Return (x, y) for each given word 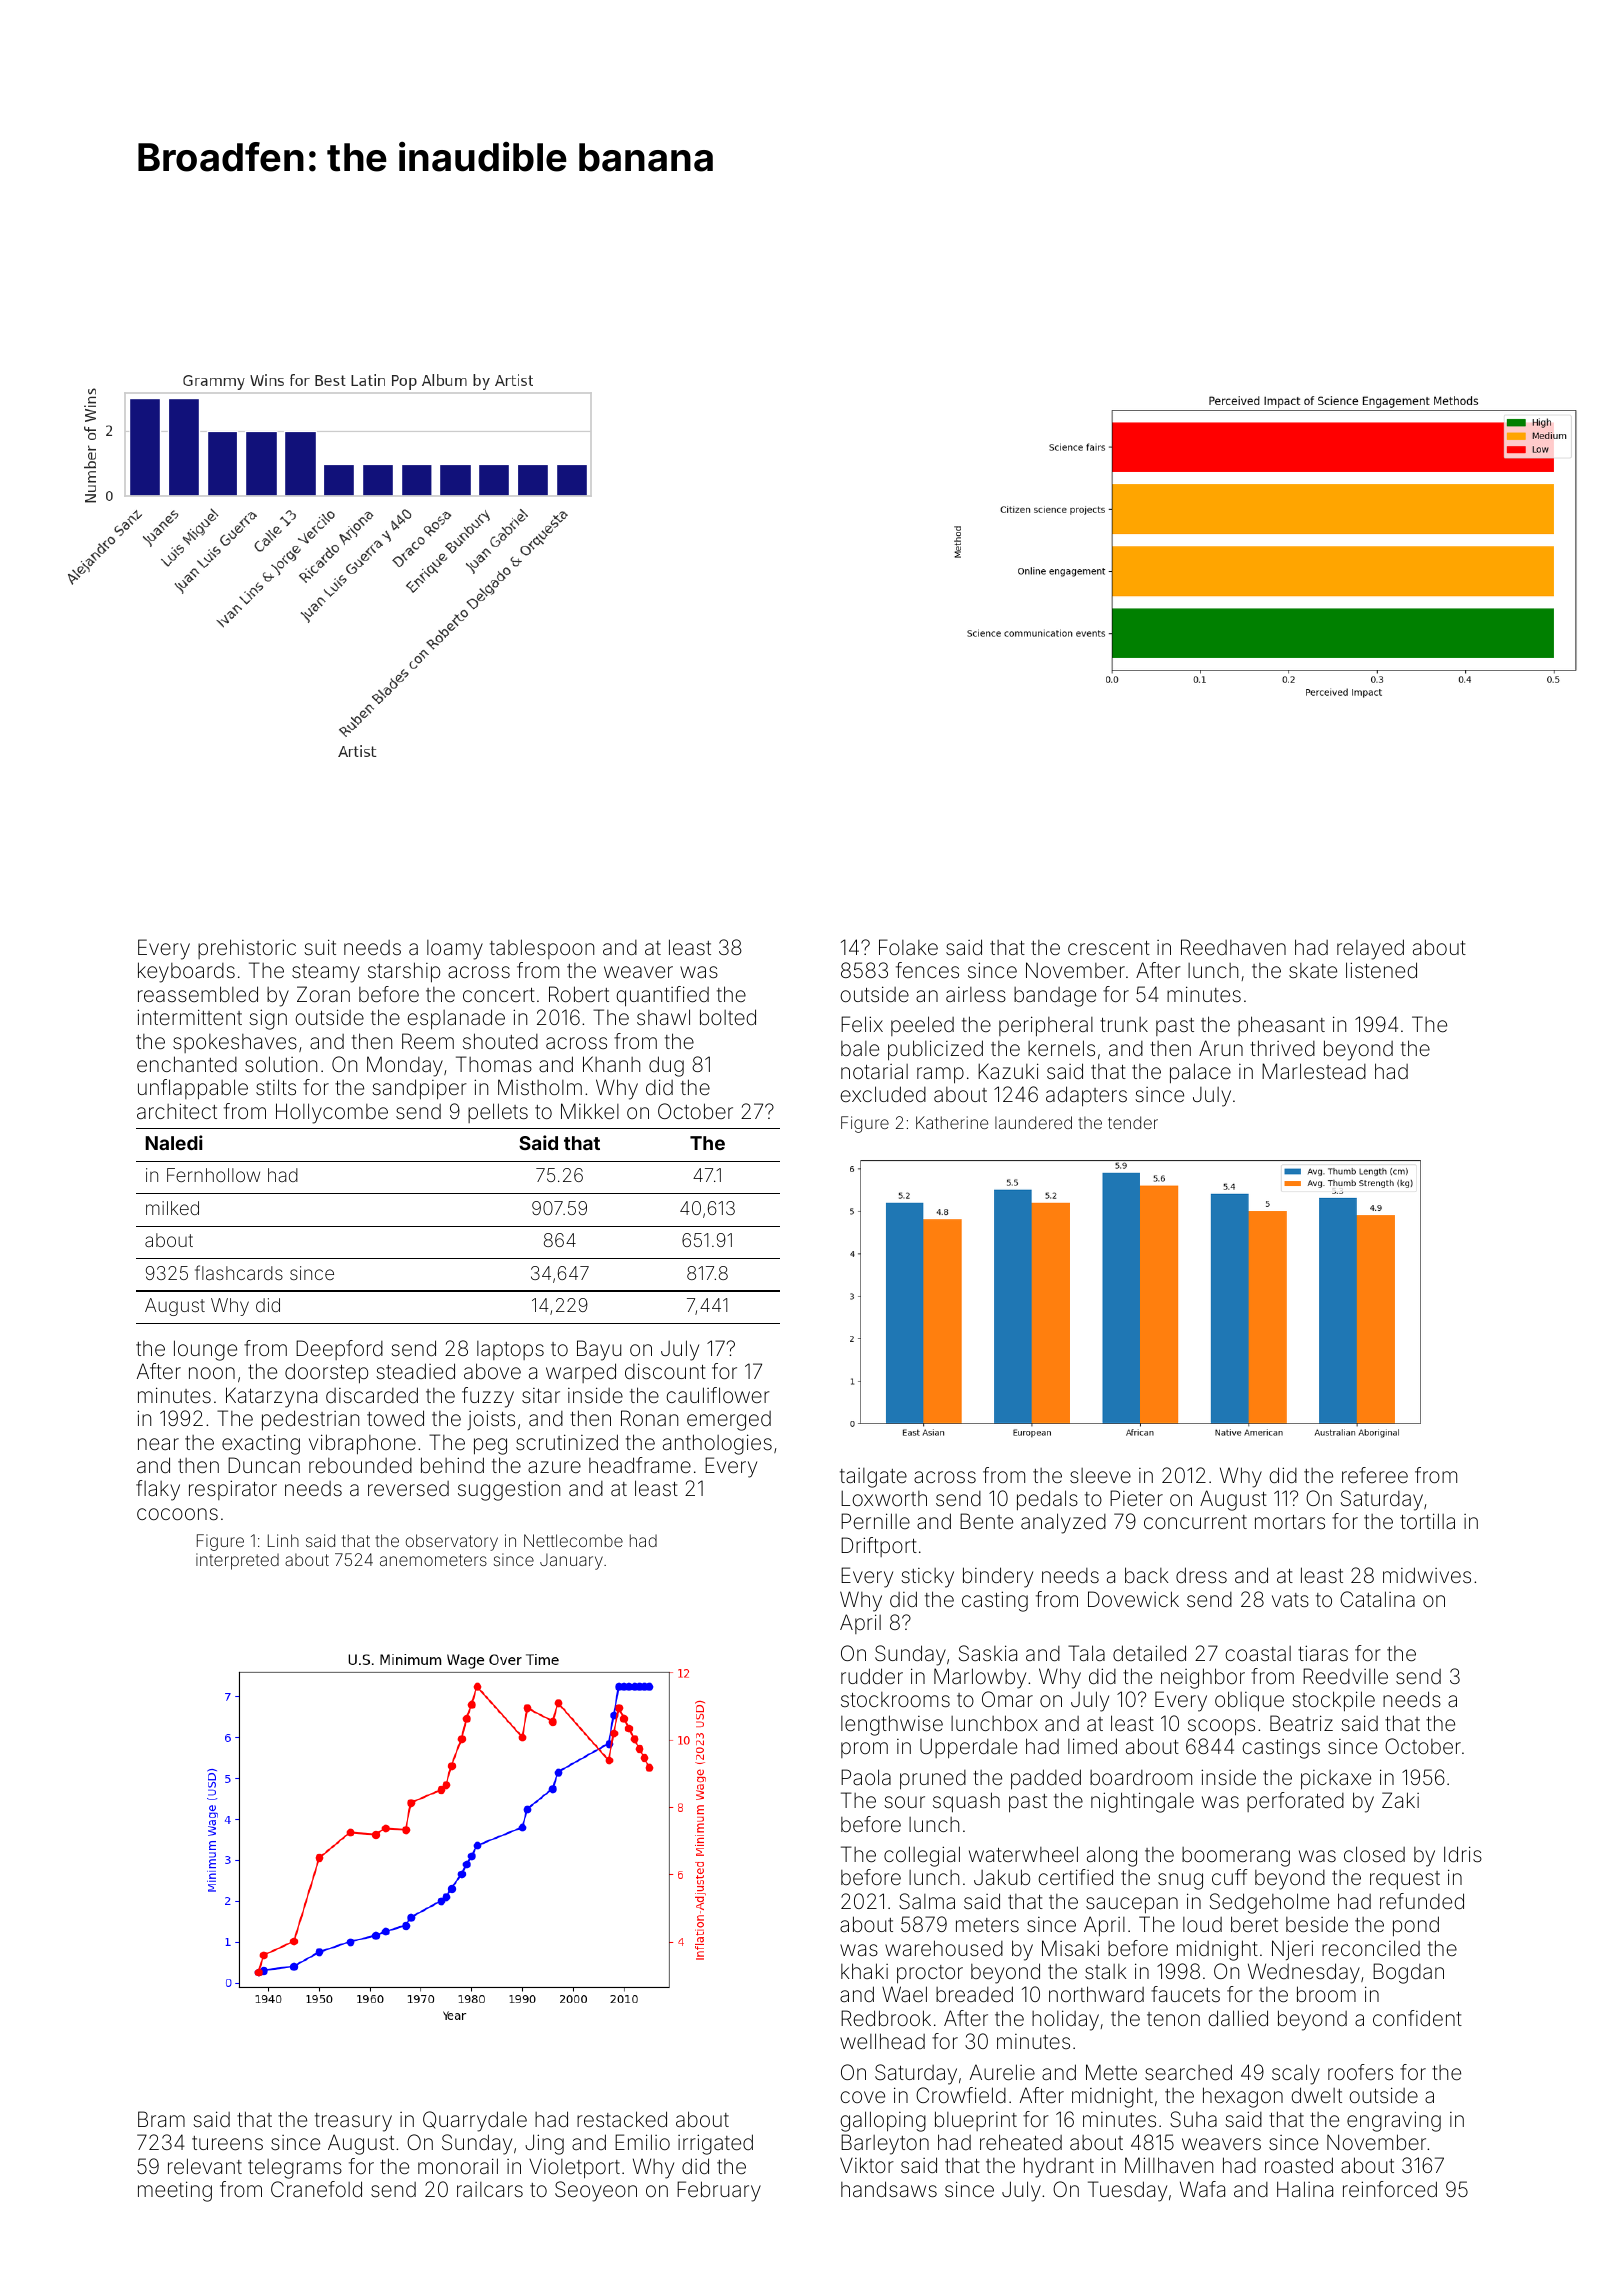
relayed (1370, 949)
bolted (728, 1017)
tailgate (873, 1478)
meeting (175, 2191)
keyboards (186, 972)
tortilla (1427, 1521)
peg (490, 1446)
